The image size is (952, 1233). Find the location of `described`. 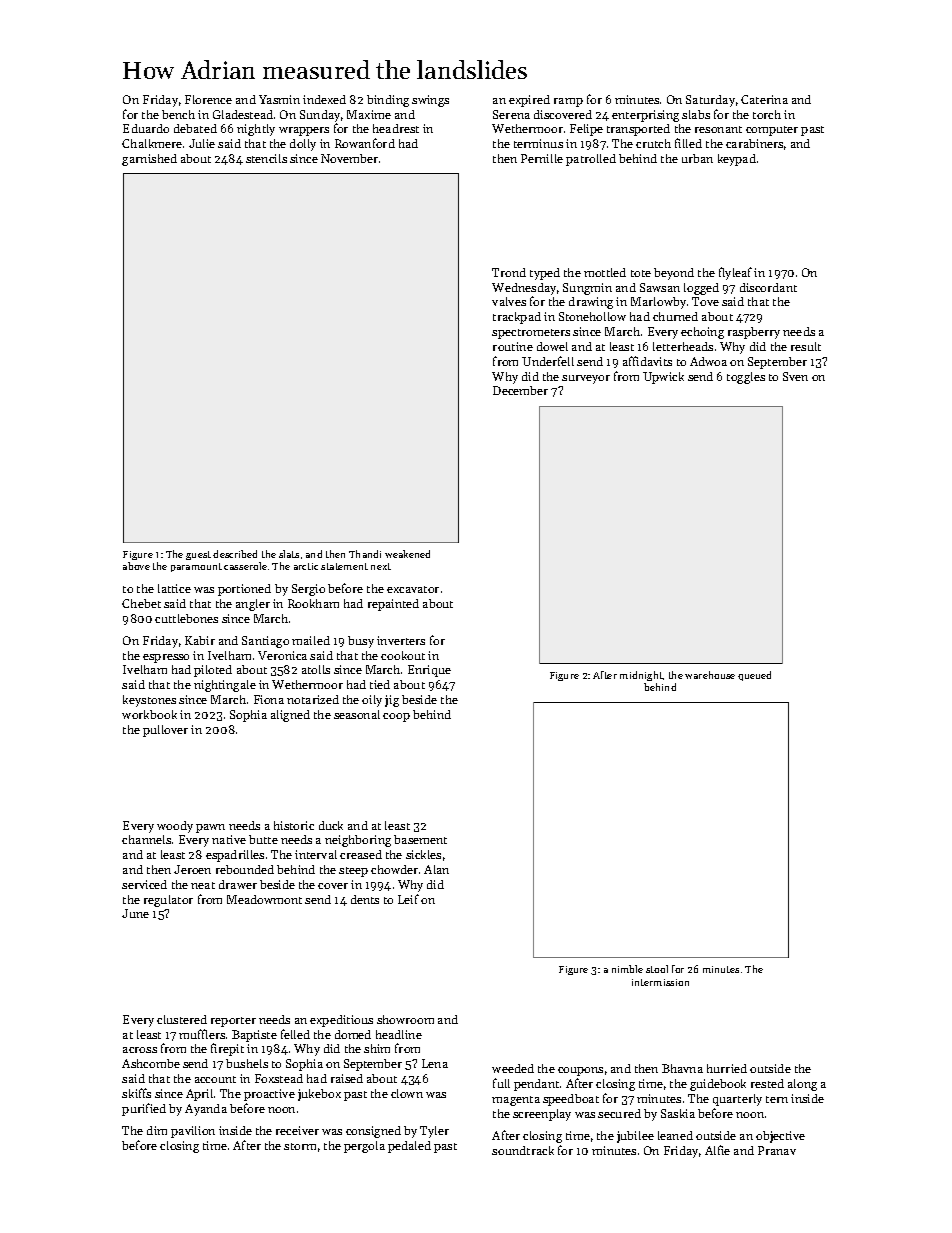

described is located at coordinates (235, 554).
